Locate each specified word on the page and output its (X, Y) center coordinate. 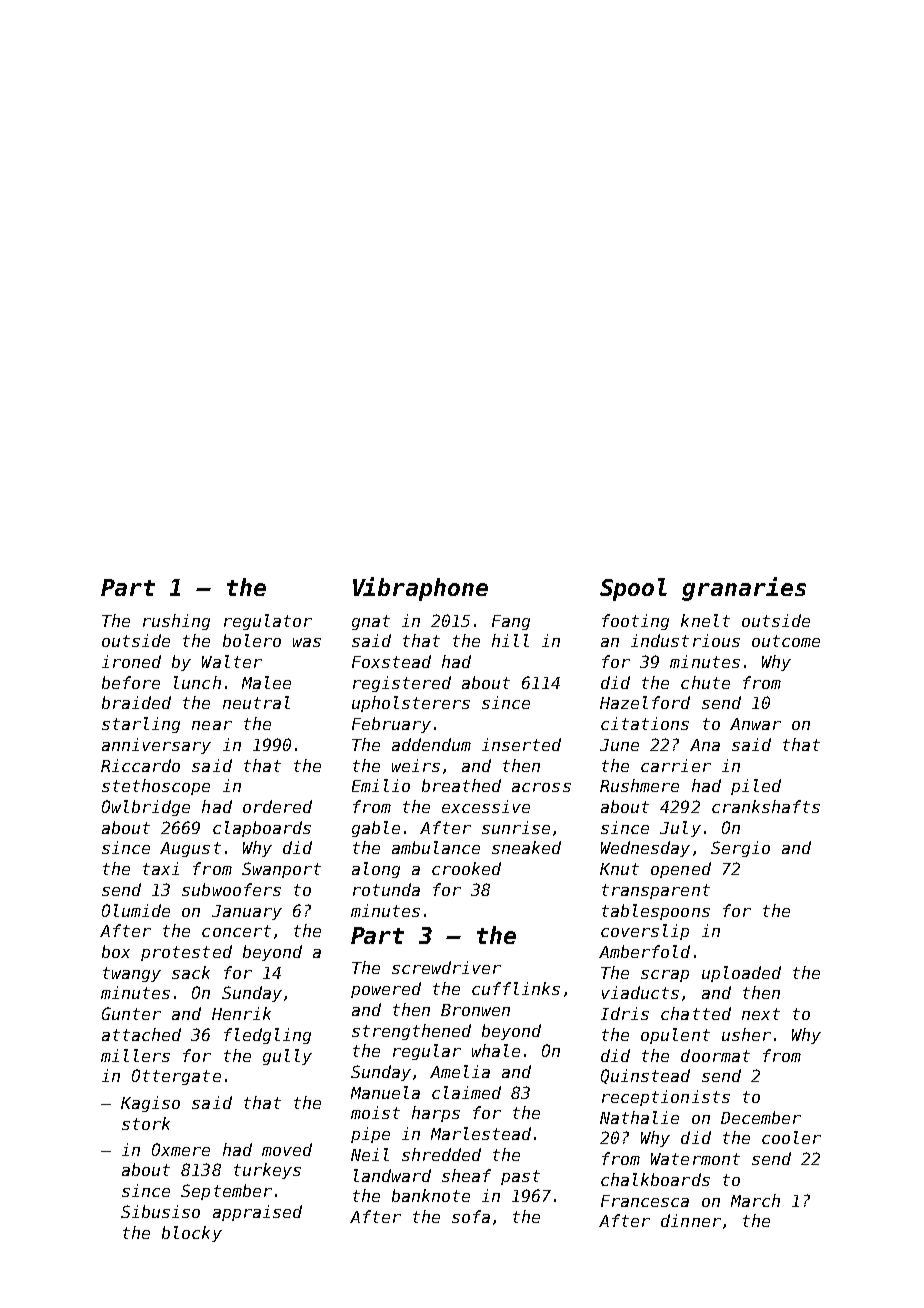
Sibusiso (160, 1211)
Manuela (385, 1092)
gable (376, 829)
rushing (176, 622)
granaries (744, 589)
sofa (471, 1216)
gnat (371, 622)
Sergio (740, 849)
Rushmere (639, 785)
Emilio (381, 785)
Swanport (281, 870)
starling (141, 725)
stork (146, 1123)
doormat (715, 1055)
